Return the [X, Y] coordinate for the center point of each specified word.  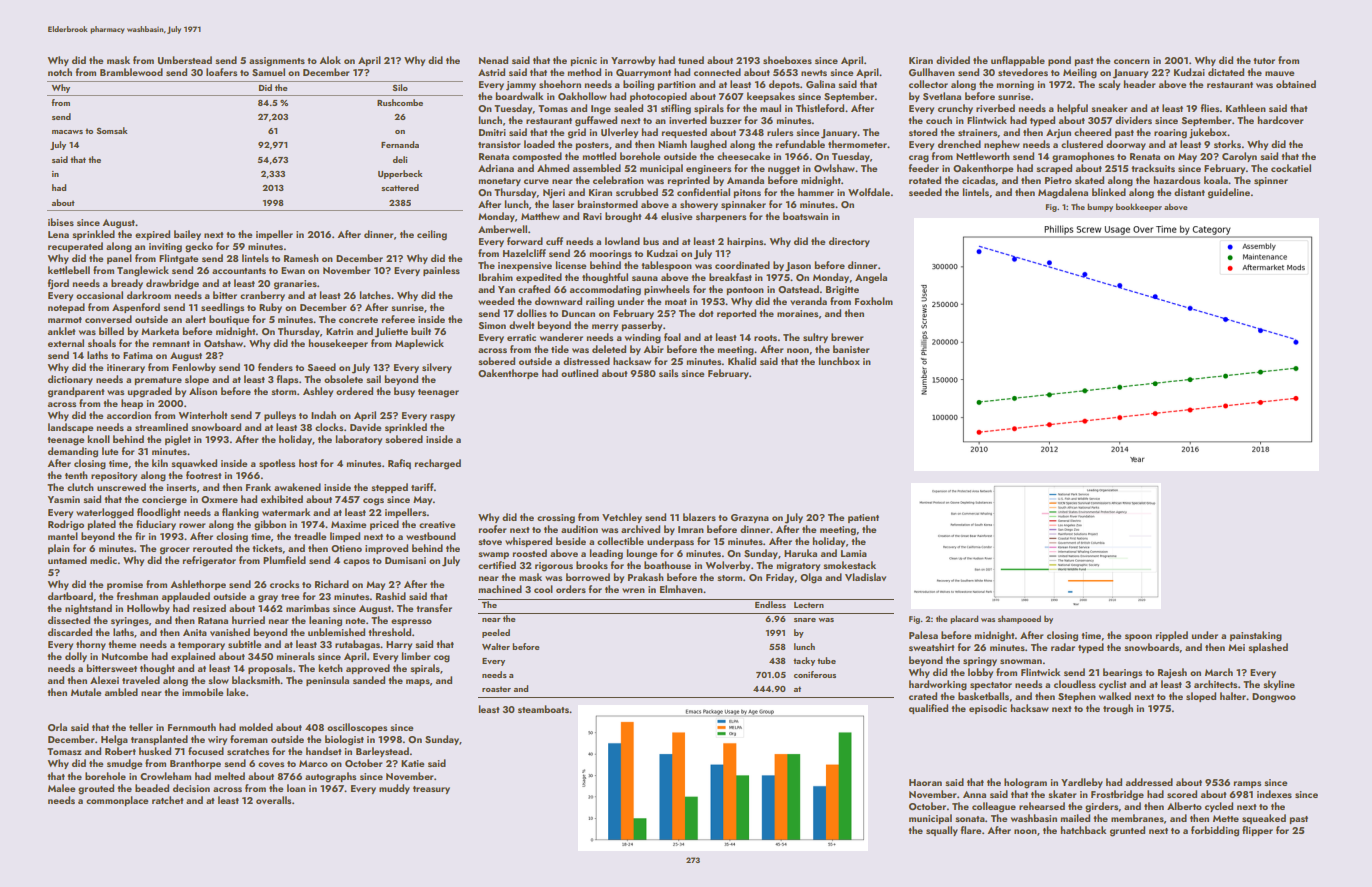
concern [1132, 61]
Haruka [800, 553]
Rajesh [1172, 673]
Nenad [493, 60]
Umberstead [185, 60]
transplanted [159, 740]
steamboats [543, 709]
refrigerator [209, 561]
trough [1118, 709]
